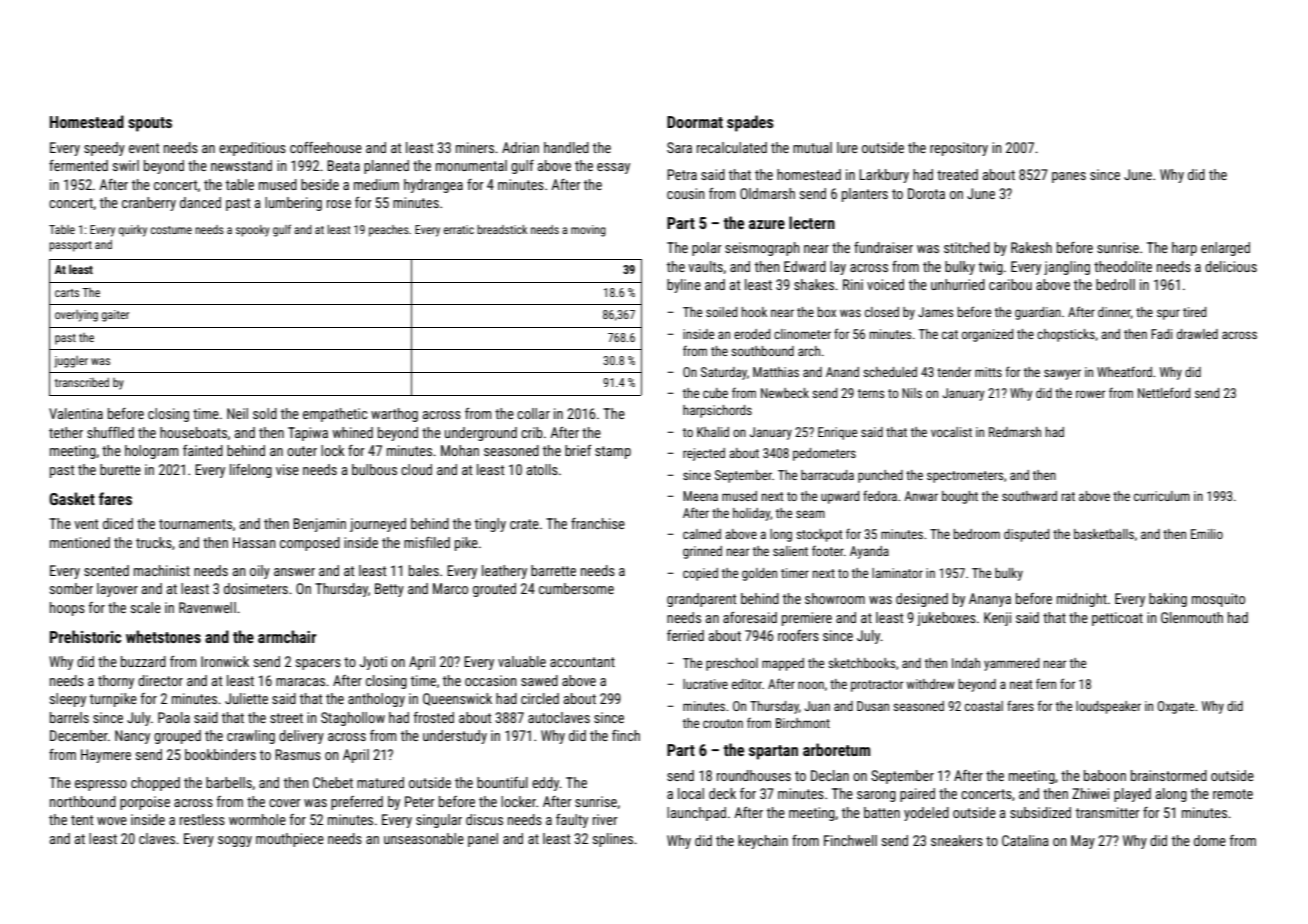 This document has width=1308, height=924. What do you see at coordinates (78, 165) in the document?
I see `fermented` at bounding box center [78, 165].
